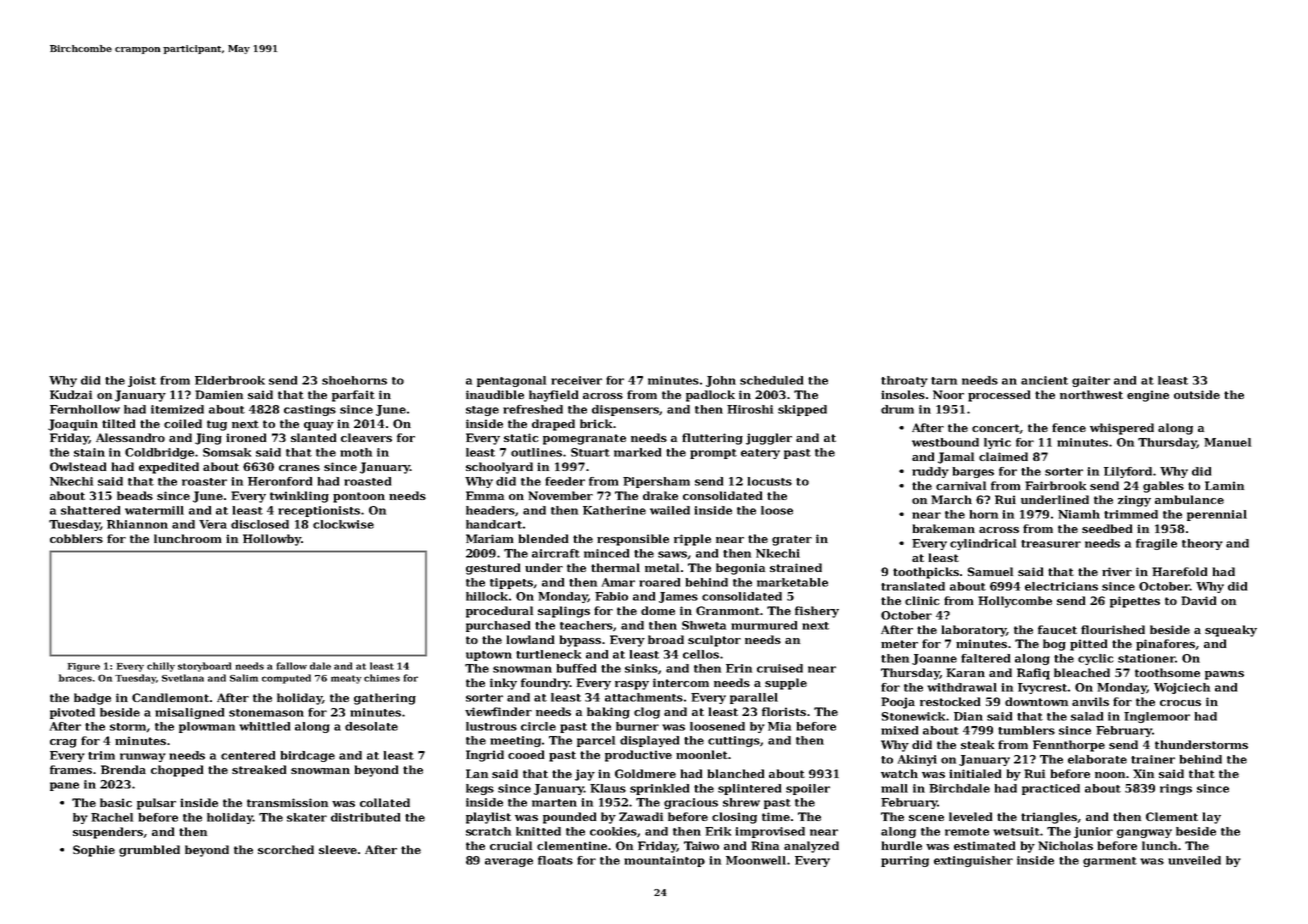  What do you see at coordinates (490, 538) in the image?
I see `Mariam` at bounding box center [490, 538].
